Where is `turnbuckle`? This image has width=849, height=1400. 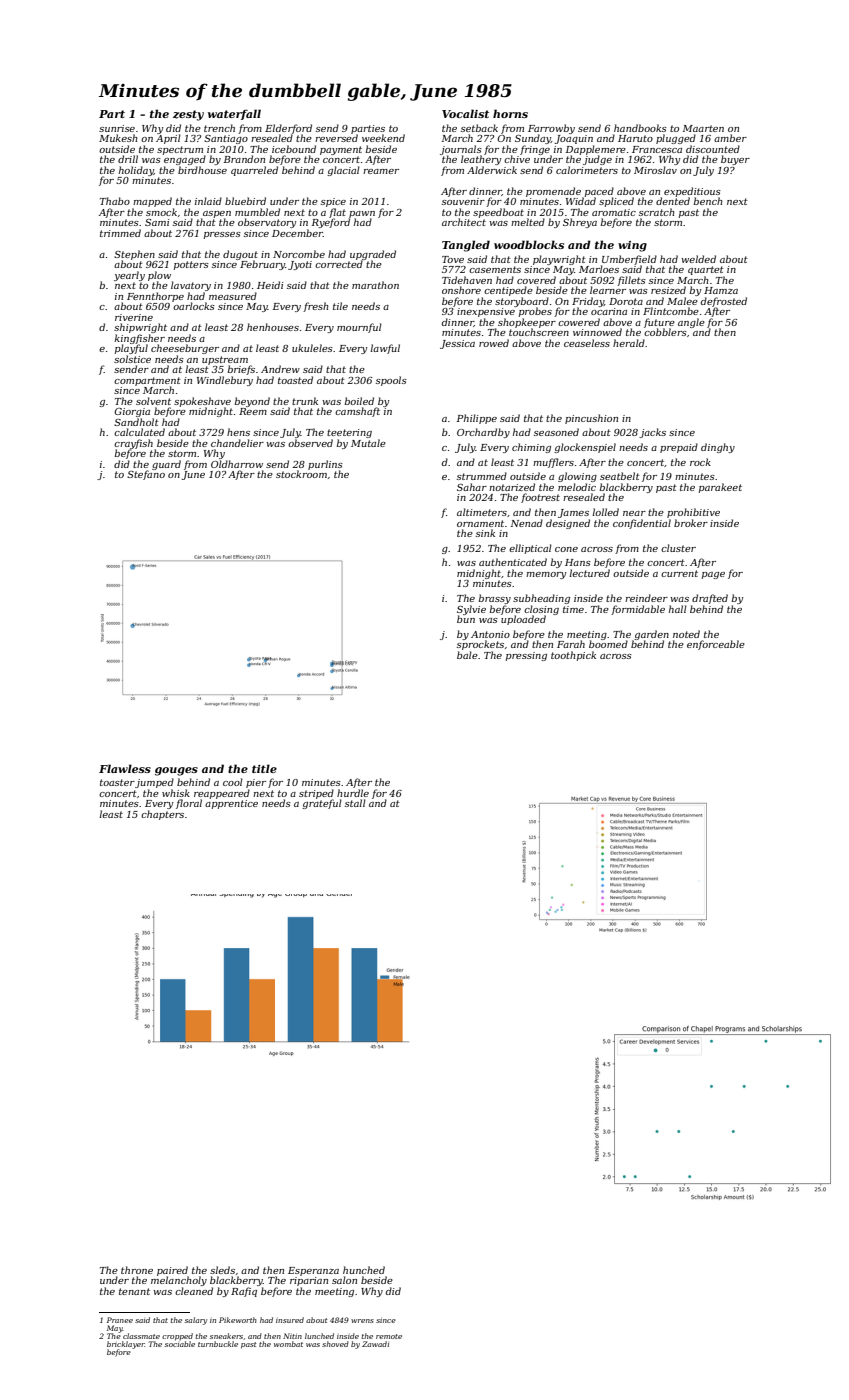 turnbuckle is located at coordinates (218, 1344).
